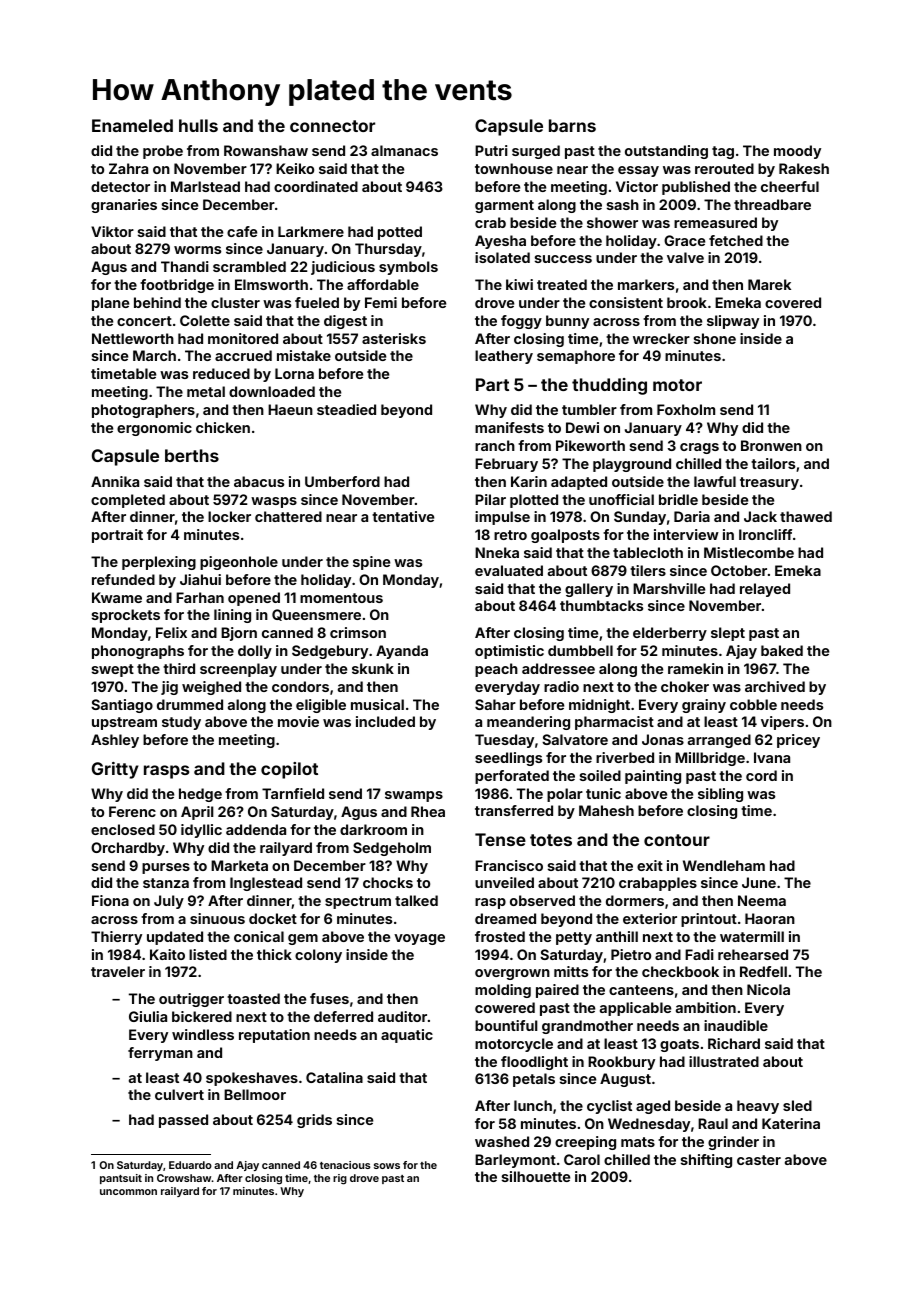  Describe the element at coordinates (706, 1161) in the screenshot. I see `shifting` at that location.
